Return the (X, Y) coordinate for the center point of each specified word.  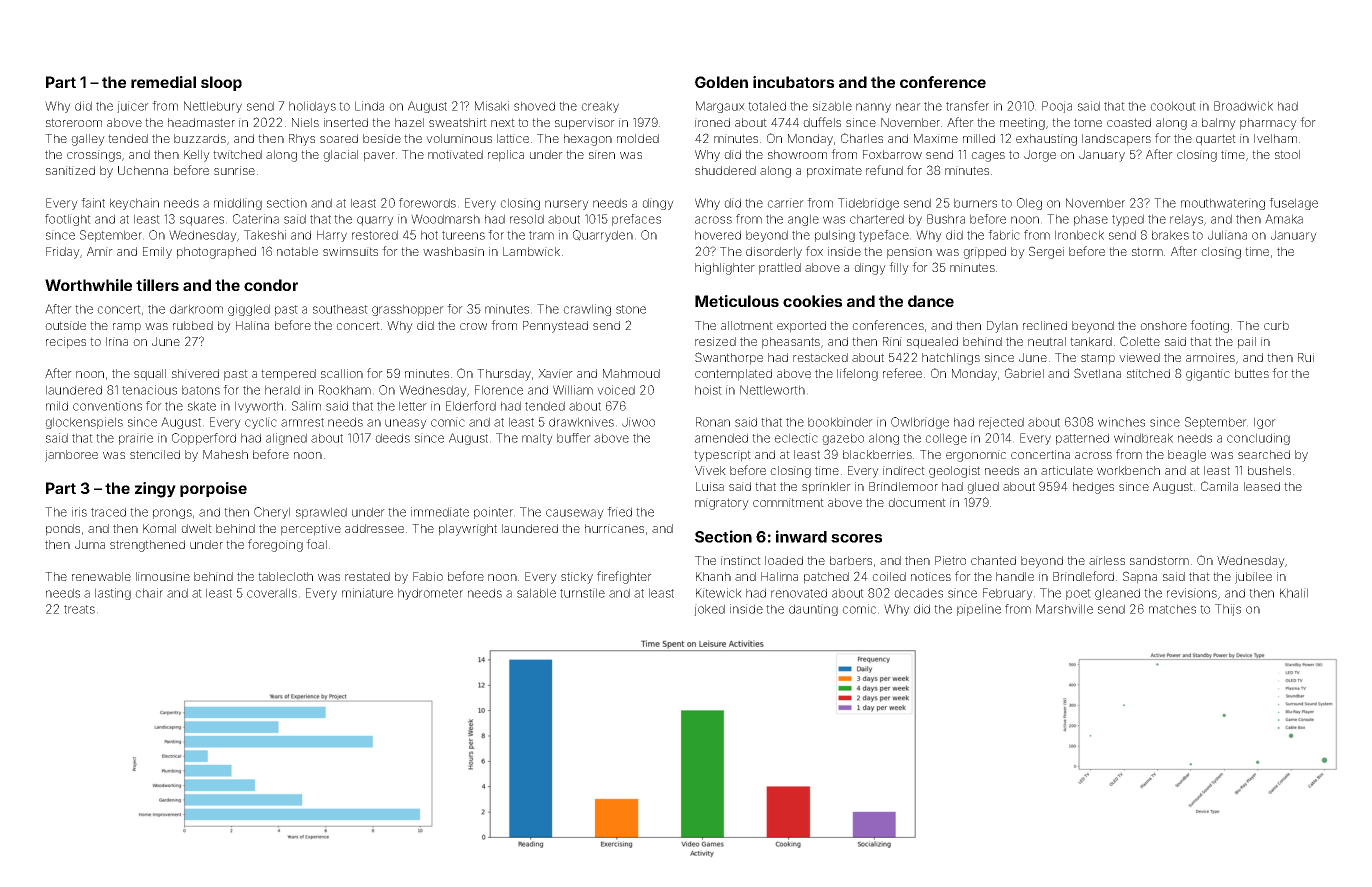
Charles (862, 138)
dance (931, 301)
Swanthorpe (729, 358)
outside (65, 325)
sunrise (234, 170)
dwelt (196, 528)
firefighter (624, 577)
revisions (1192, 593)
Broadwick (1243, 106)
